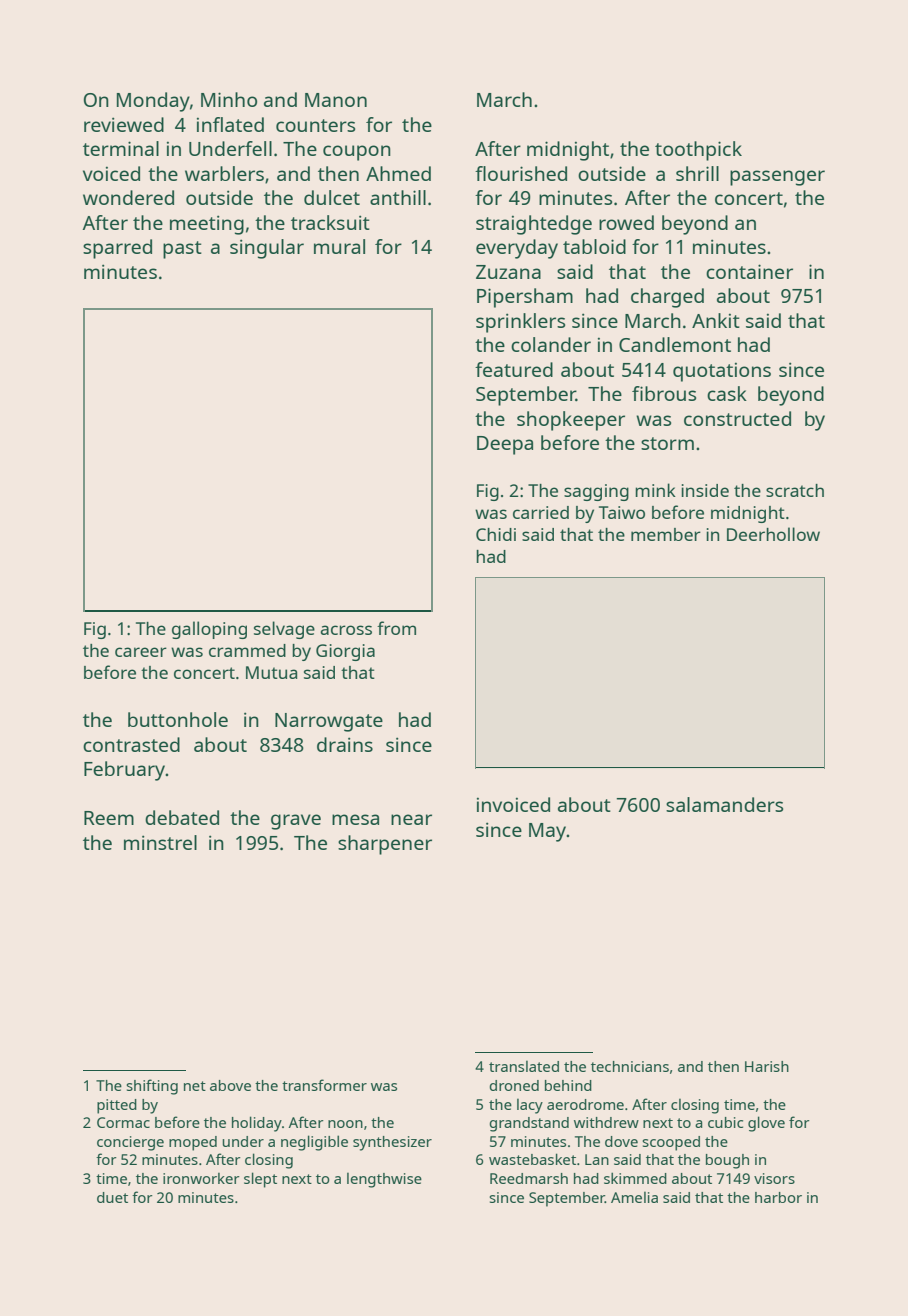  Describe the element at coordinates (773, 534) in the screenshot. I see `Deerhollow` at that location.
